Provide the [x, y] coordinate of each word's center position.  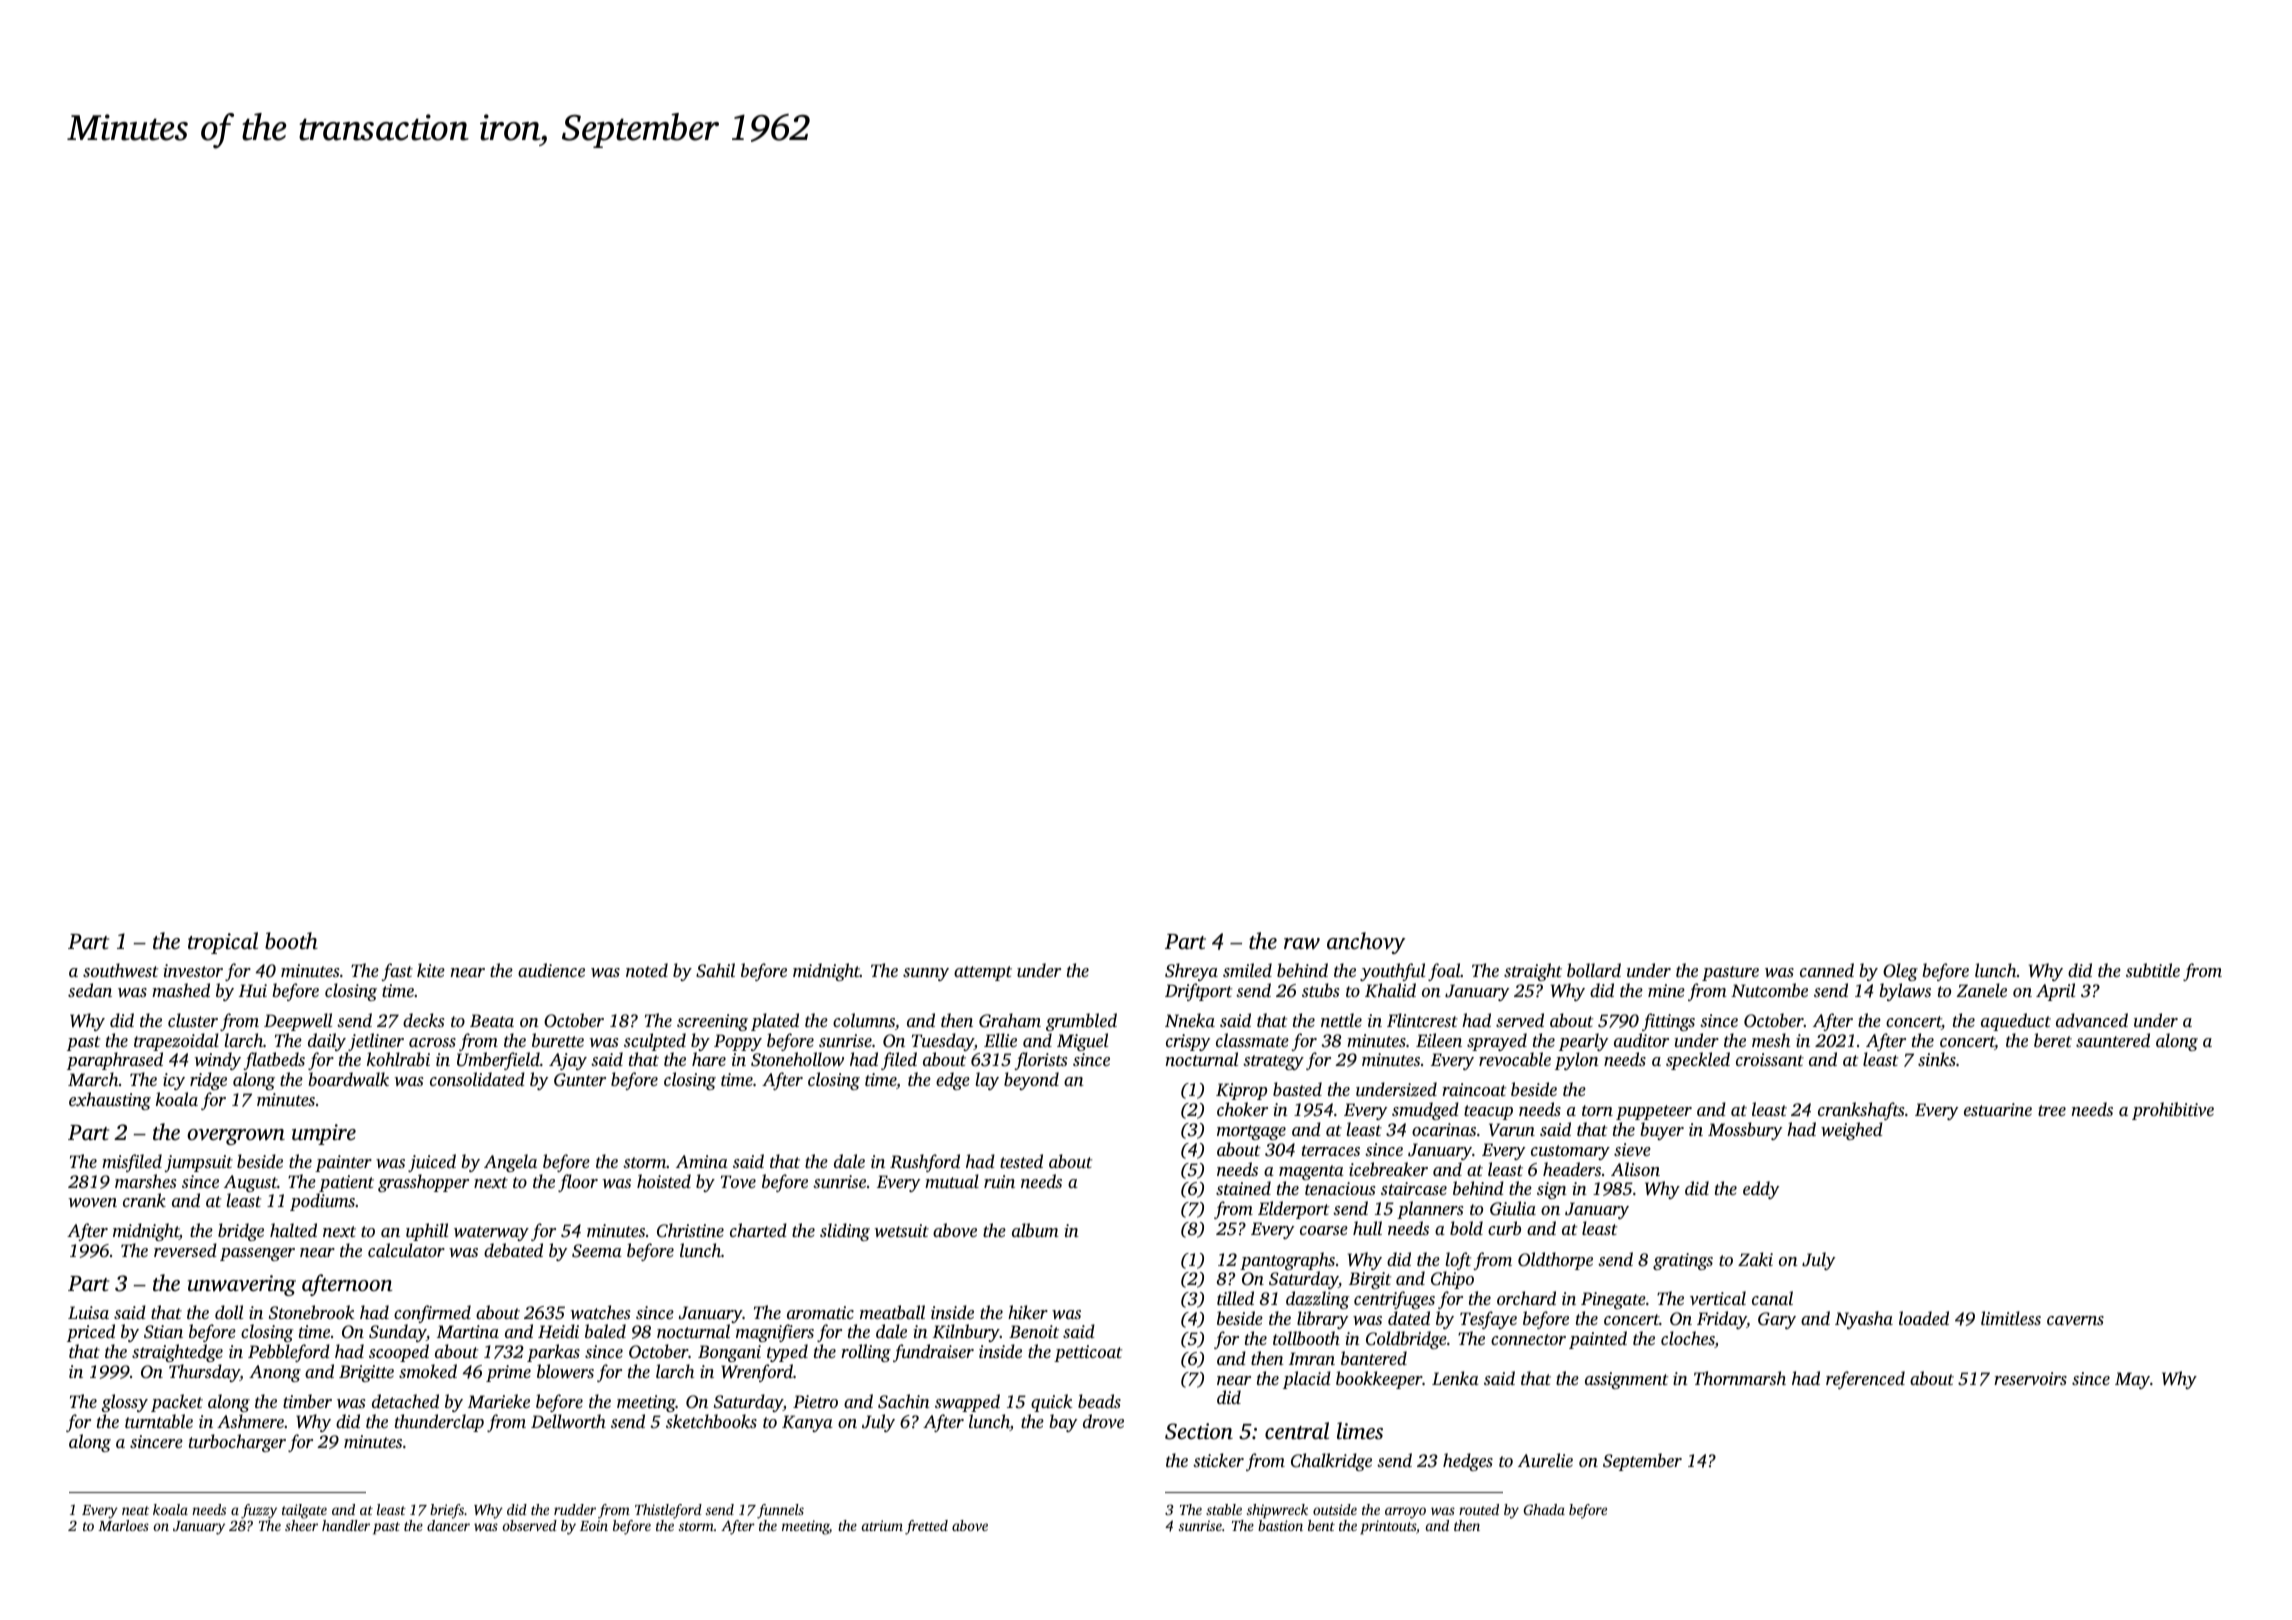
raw [1302, 944]
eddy [1761, 1190]
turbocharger [237, 1443]
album [1035, 1230]
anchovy [1366, 943]
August [251, 1183]
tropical [223, 943]
